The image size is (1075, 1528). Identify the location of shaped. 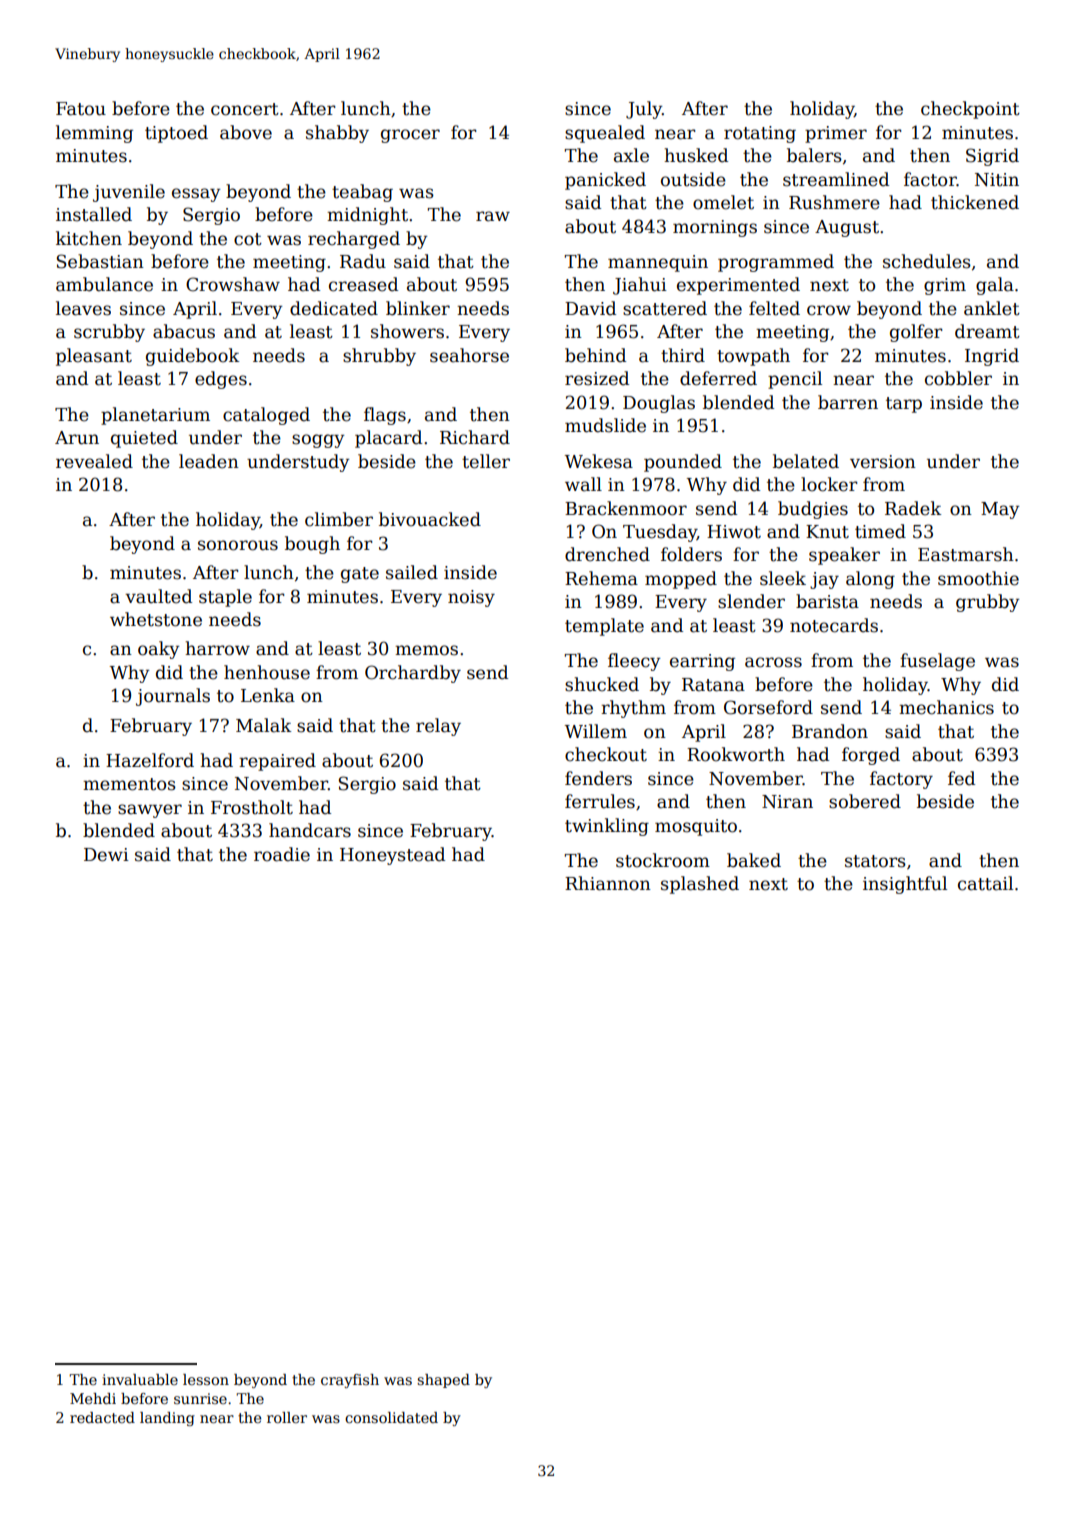
(443, 1381).
